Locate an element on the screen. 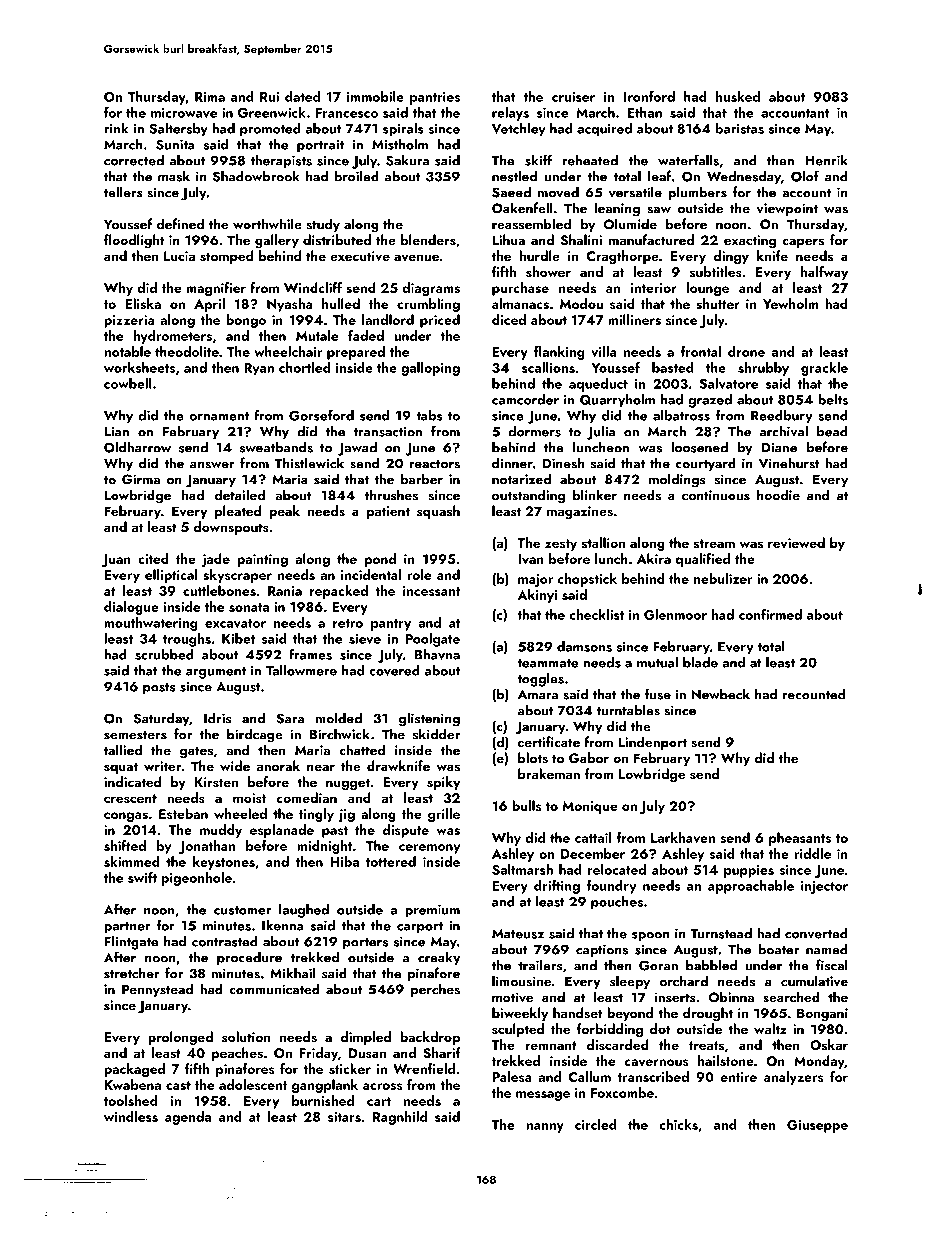  husked is located at coordinates (738, 96).
